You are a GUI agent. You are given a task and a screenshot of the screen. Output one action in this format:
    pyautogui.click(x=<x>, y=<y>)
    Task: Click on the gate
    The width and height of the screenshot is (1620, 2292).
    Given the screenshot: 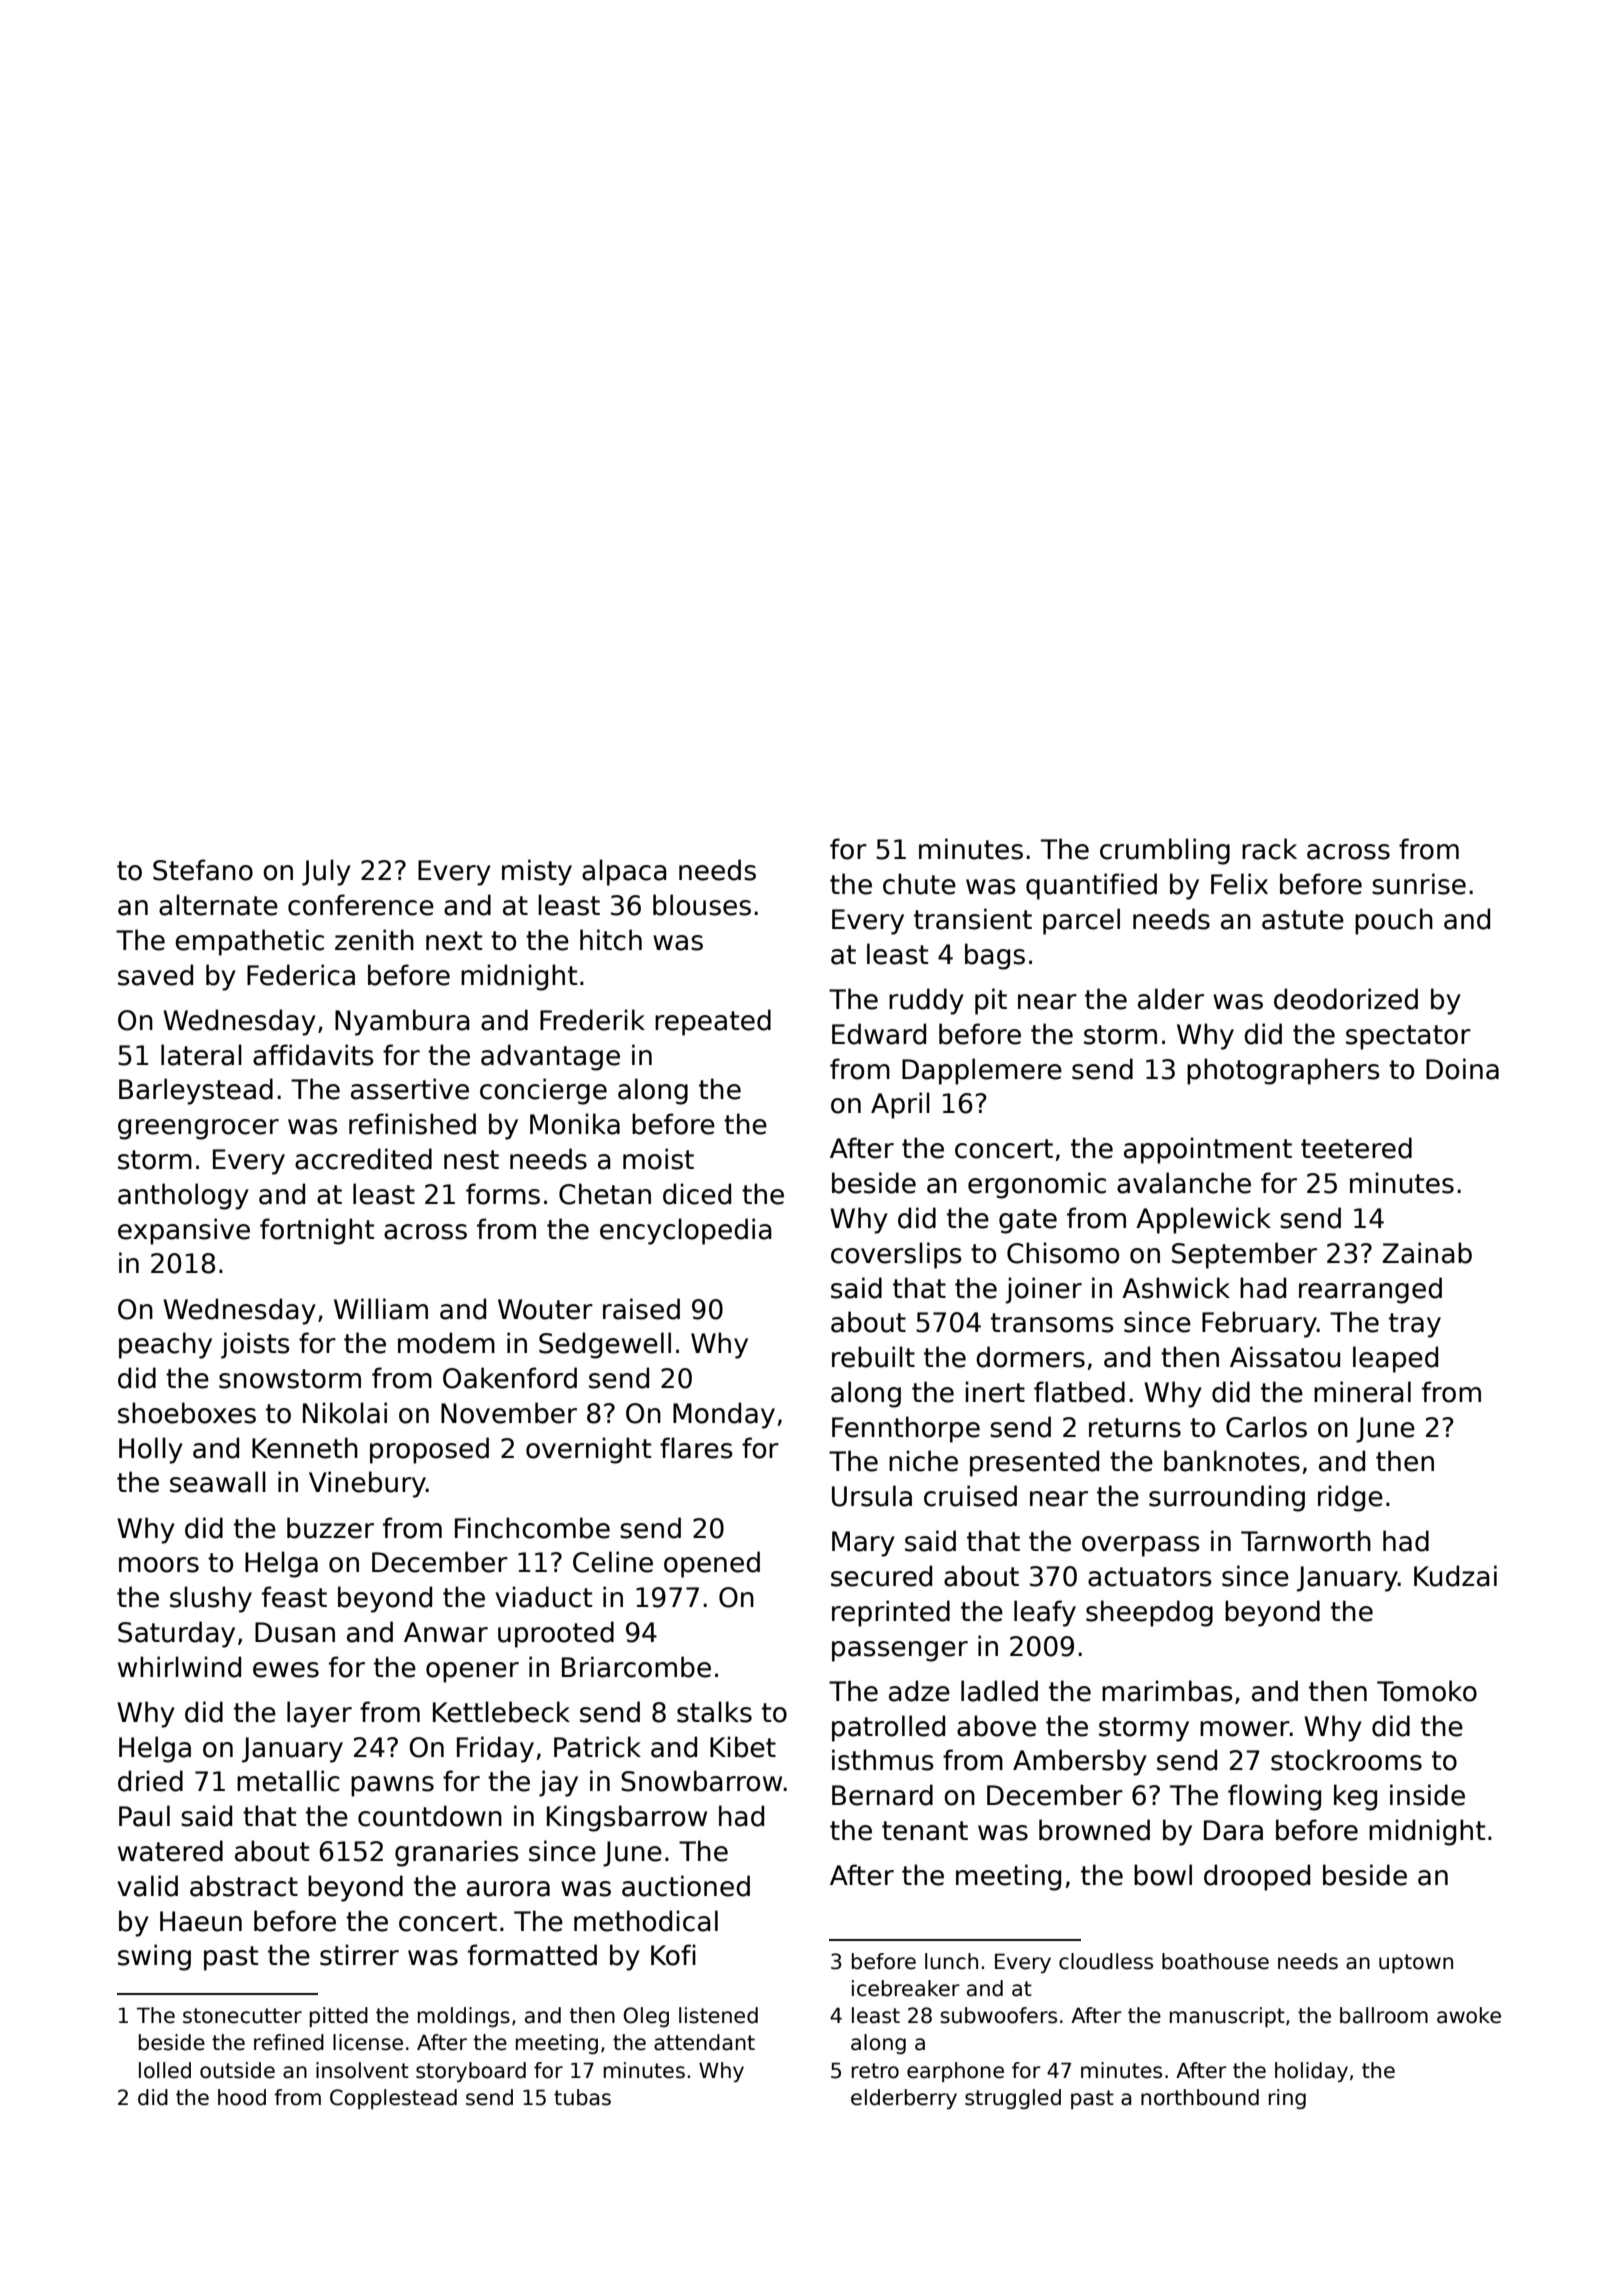 What is the action you would take?
    pyautogui.click(x=1028, y=1221)
